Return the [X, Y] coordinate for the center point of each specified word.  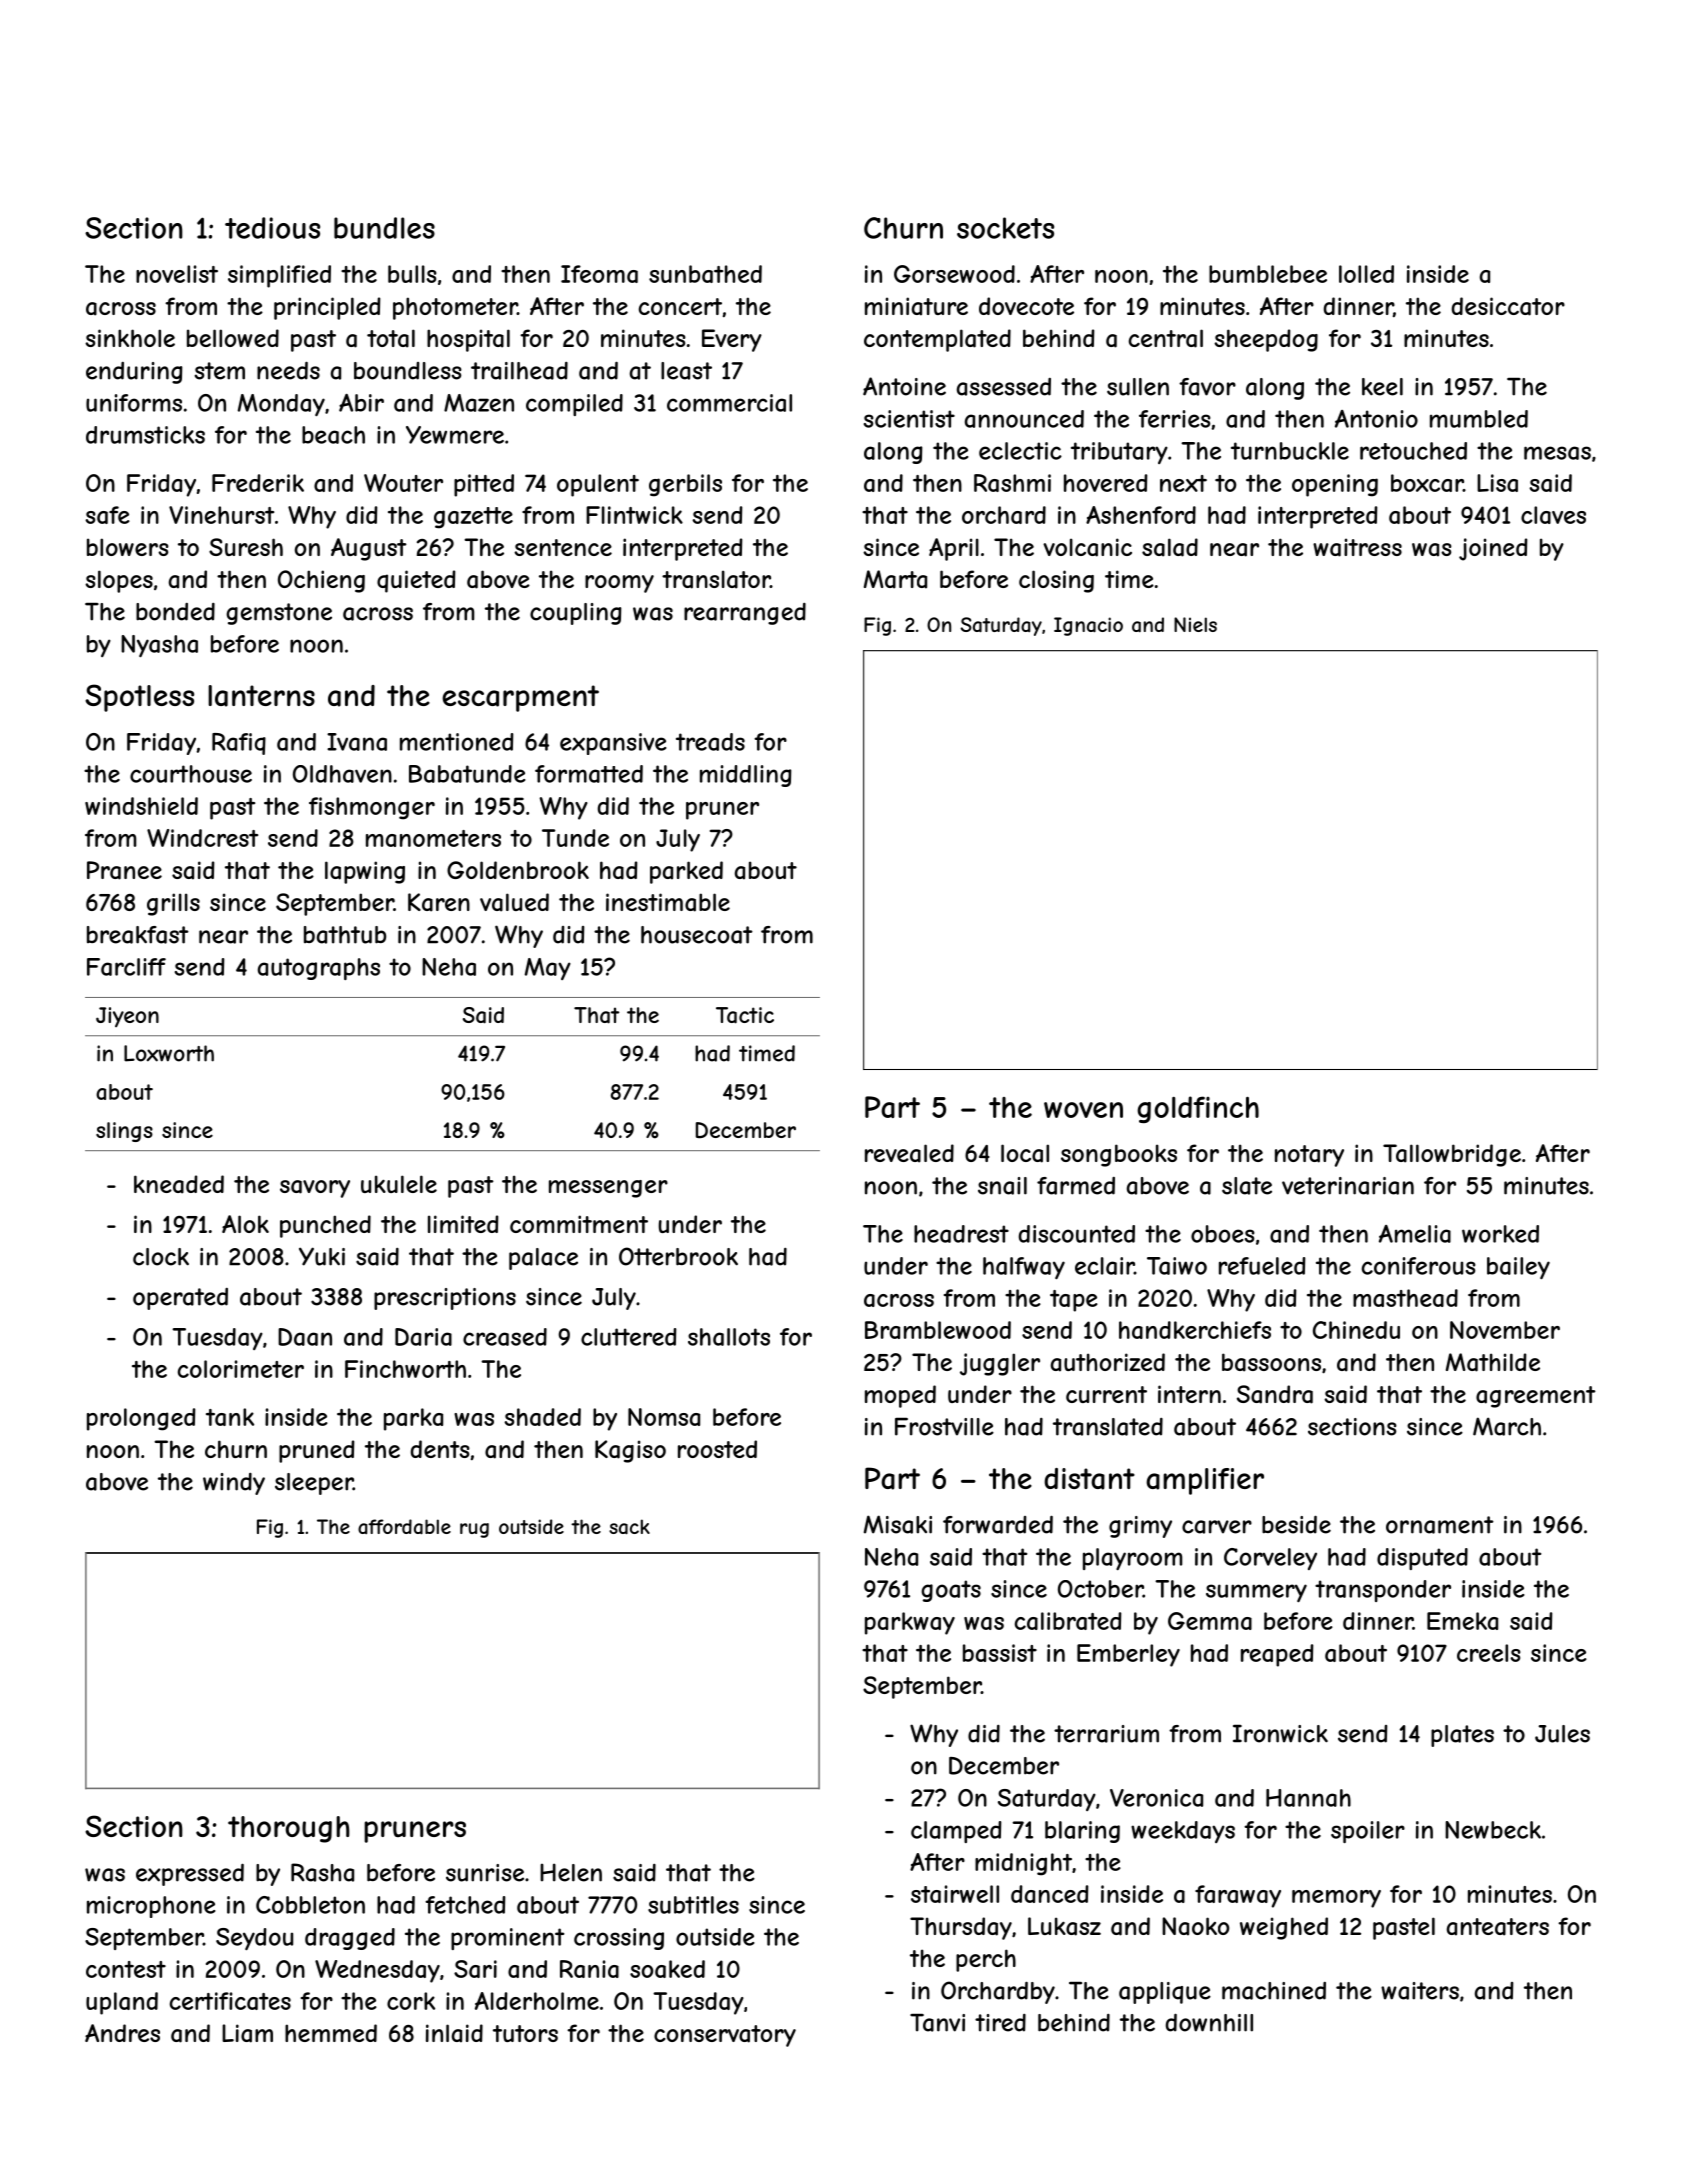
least [686, 371]
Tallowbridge [1452, 1155]
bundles [384, 228]
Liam [247, 2033]
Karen [439, 902]
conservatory [725, 2036]
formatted [589, 774]
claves [1553, 515]
